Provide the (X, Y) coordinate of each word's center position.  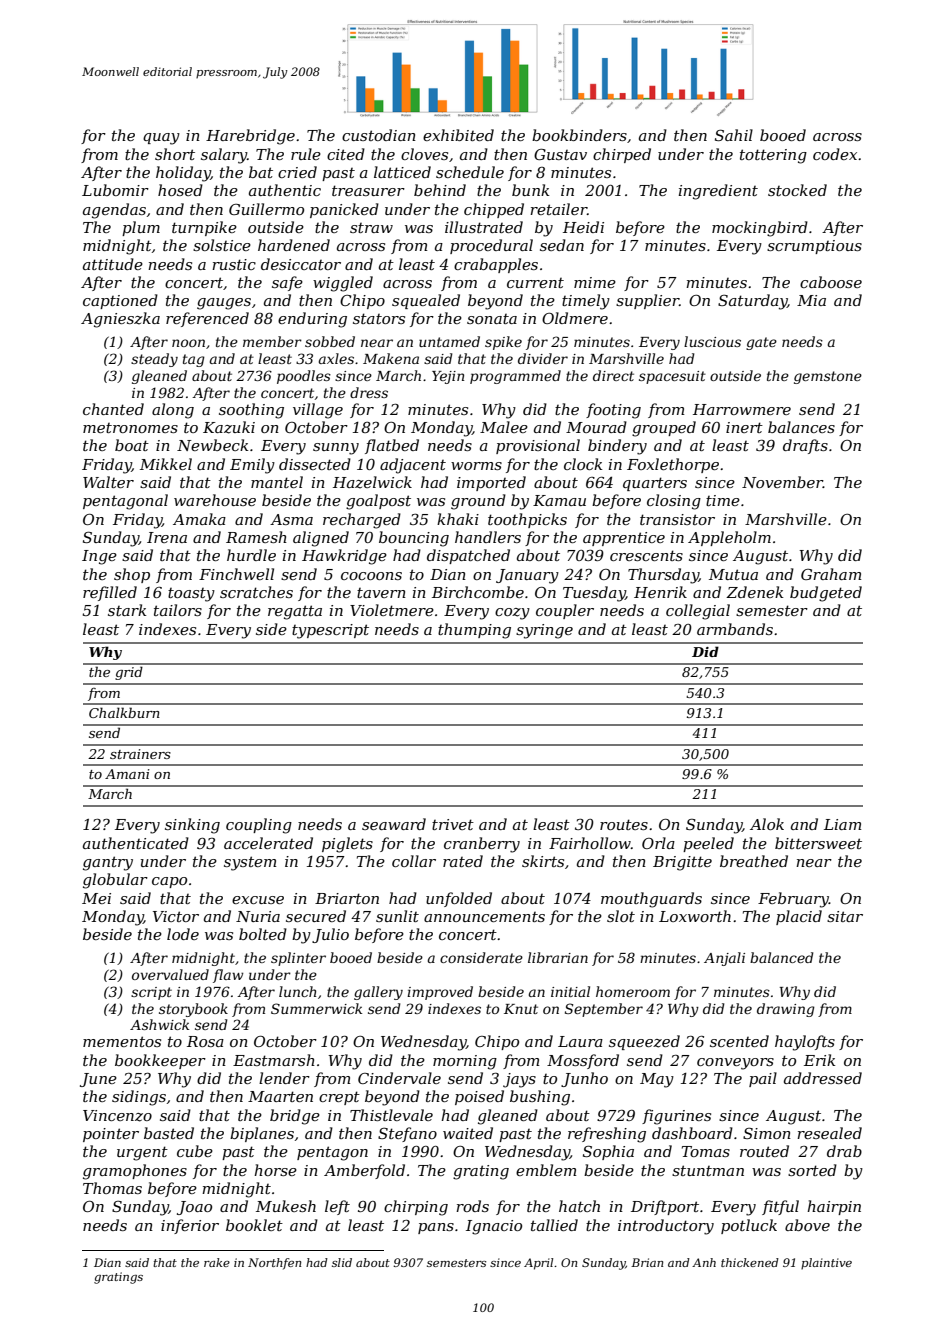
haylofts (805, 1043)
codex (835, 154)
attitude (113, 264)
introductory (666, 1227)
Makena (391, 358)
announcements (484, 917)
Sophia (608, 1152)
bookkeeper (160, 1061)
